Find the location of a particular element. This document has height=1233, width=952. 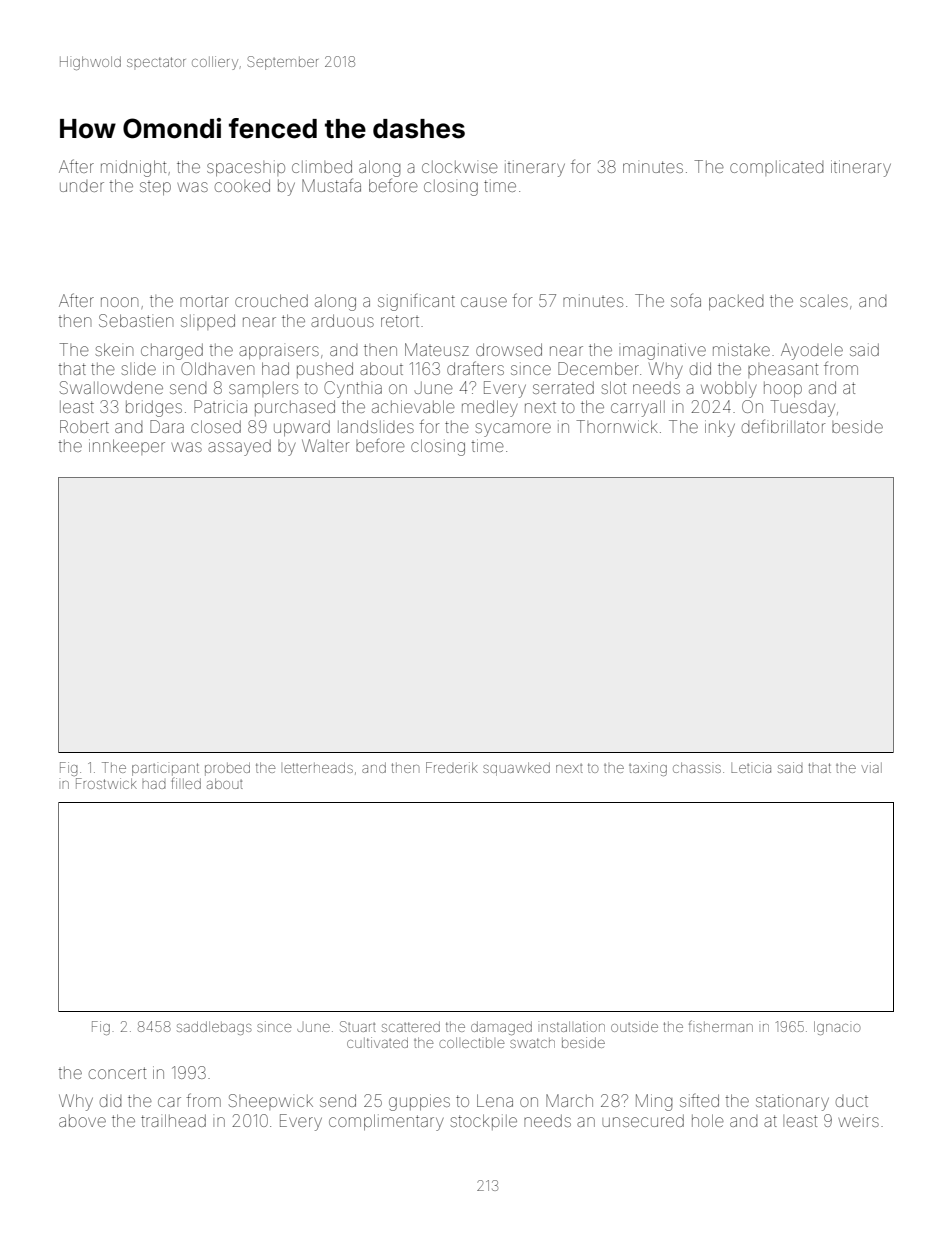

taxing is located at coordinates (648, 770).
